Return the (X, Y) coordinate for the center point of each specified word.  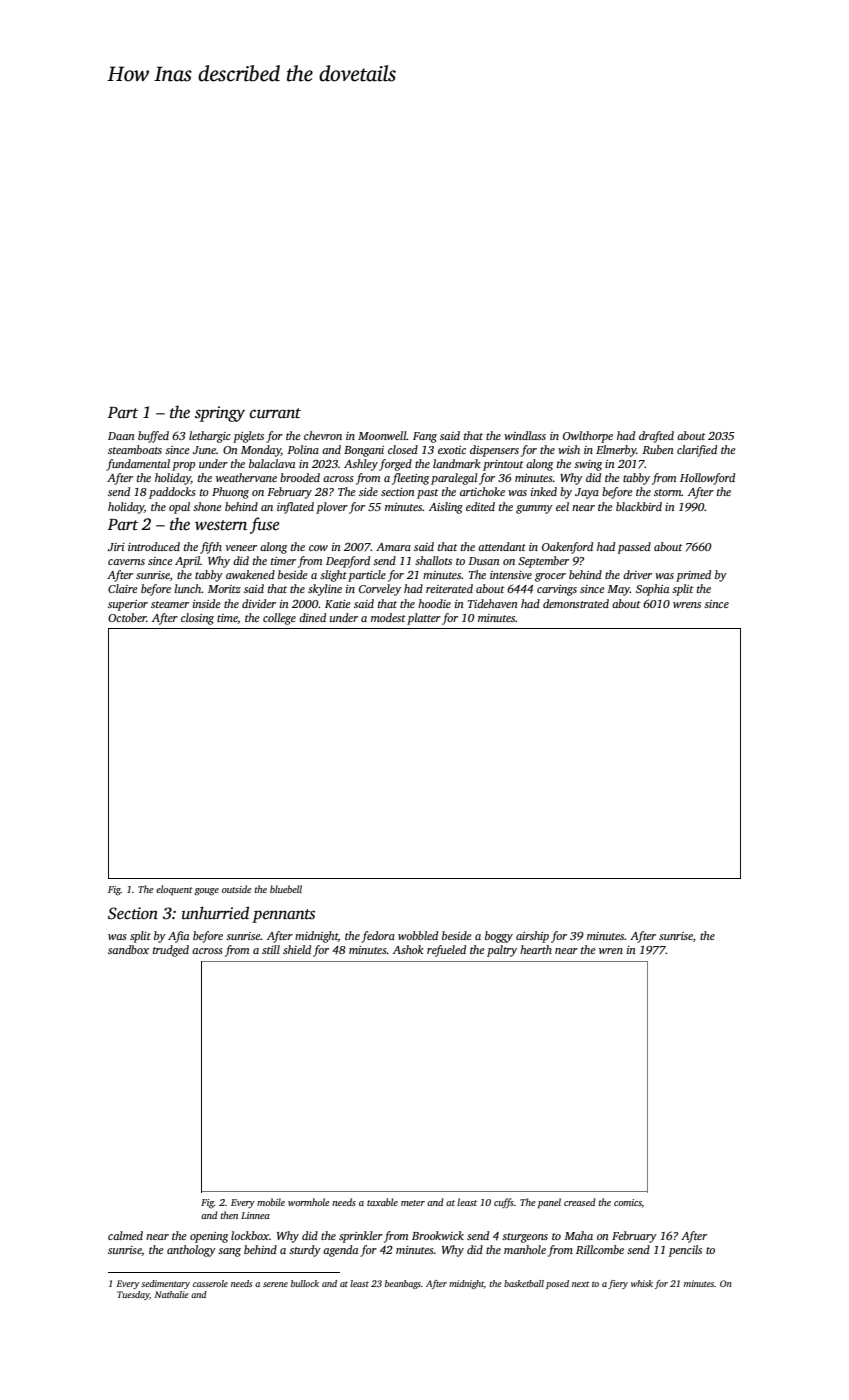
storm (668, 492)
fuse (265, 525)
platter (424, 619)
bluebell (286, 889)
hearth (536, 949)
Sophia (652, 590)
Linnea (255, 1215)
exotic (452, 450)
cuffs (504, 1203)
